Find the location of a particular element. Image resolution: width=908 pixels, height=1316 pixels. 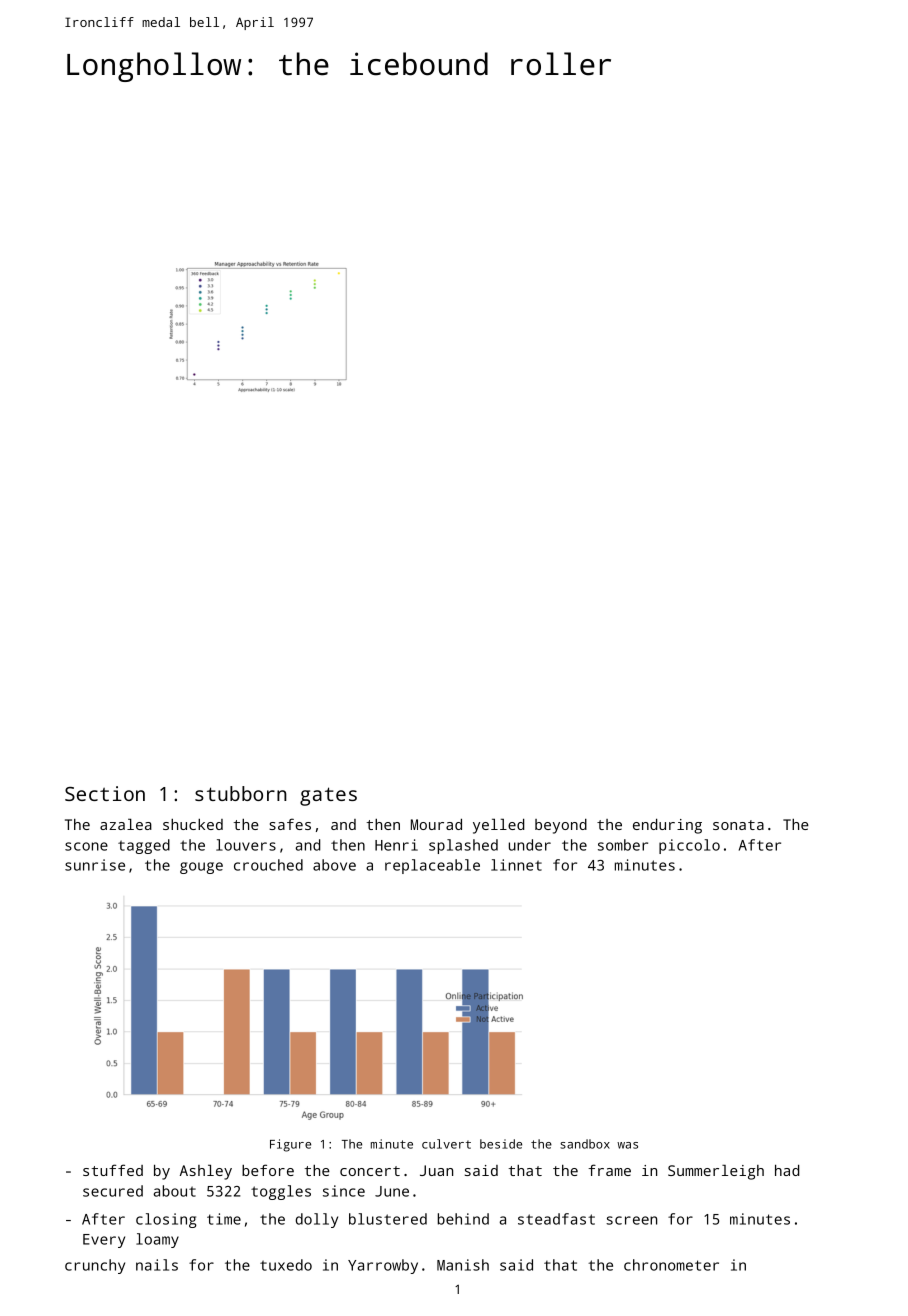

enduring is located at coordinates (667, 826).
